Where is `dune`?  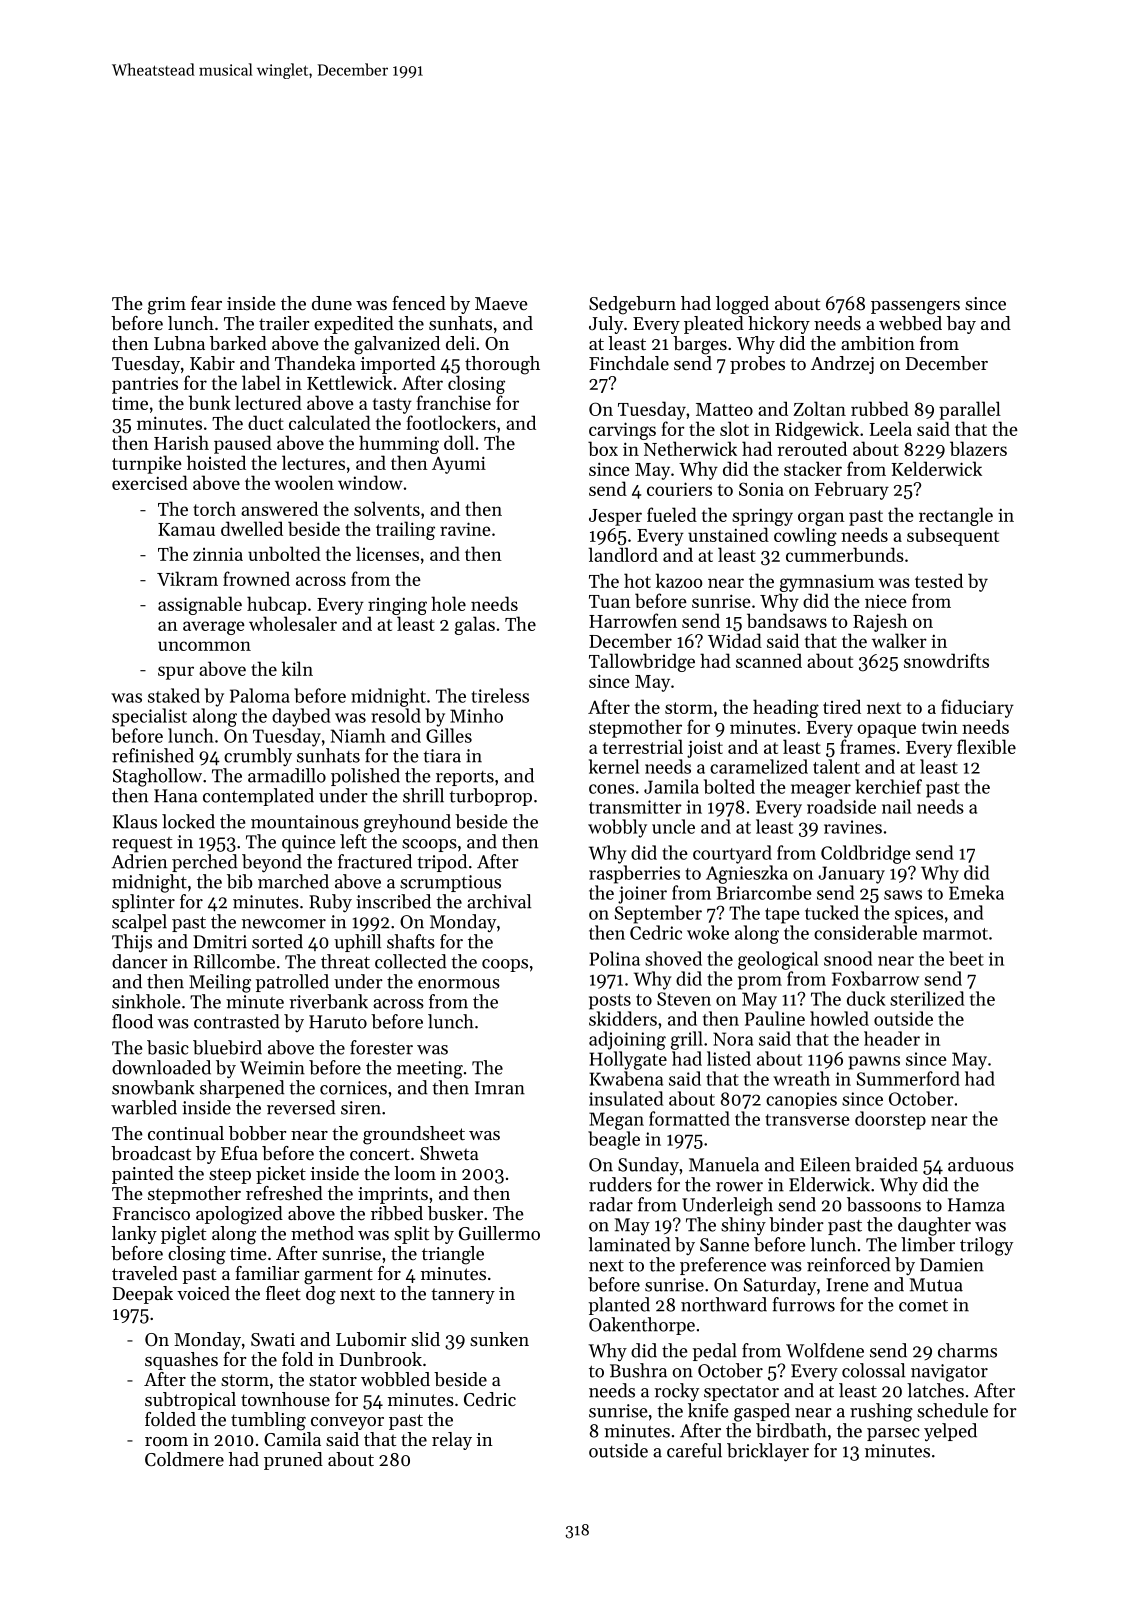
dune is located at coordinates (332, 303).
